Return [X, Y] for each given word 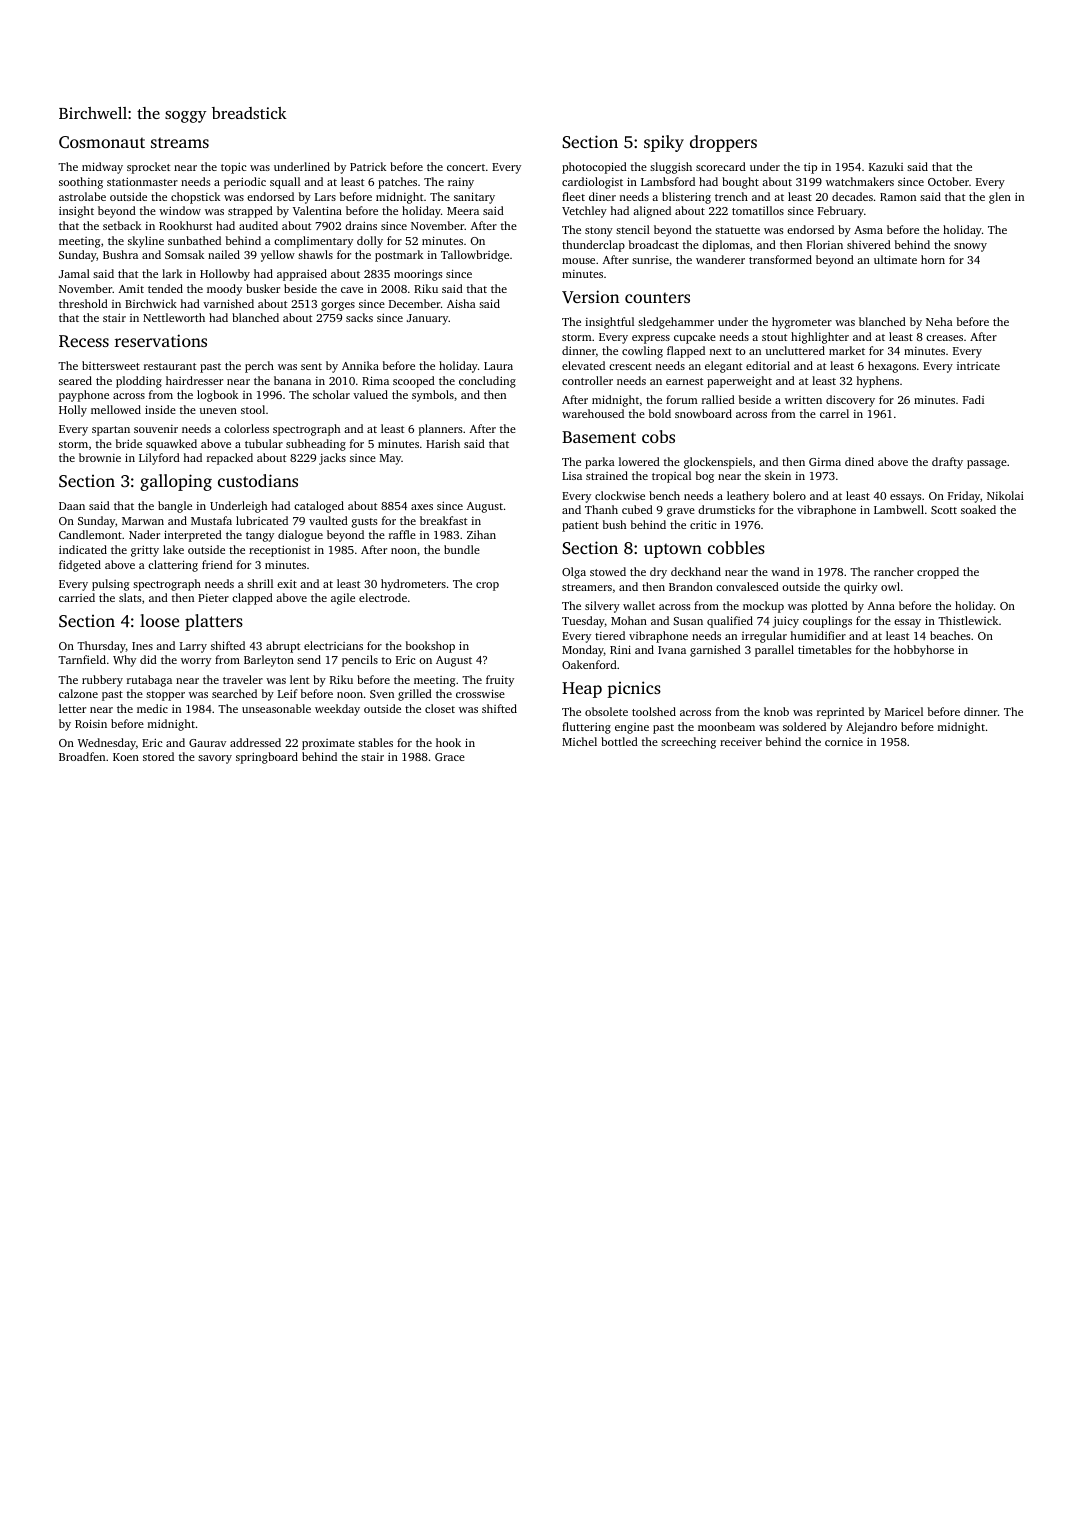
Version [590, 296]
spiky [664, 143]
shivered [869, 244]
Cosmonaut [102, 142]
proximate [328, 744]
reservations [161, 340]
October [948, 181]
